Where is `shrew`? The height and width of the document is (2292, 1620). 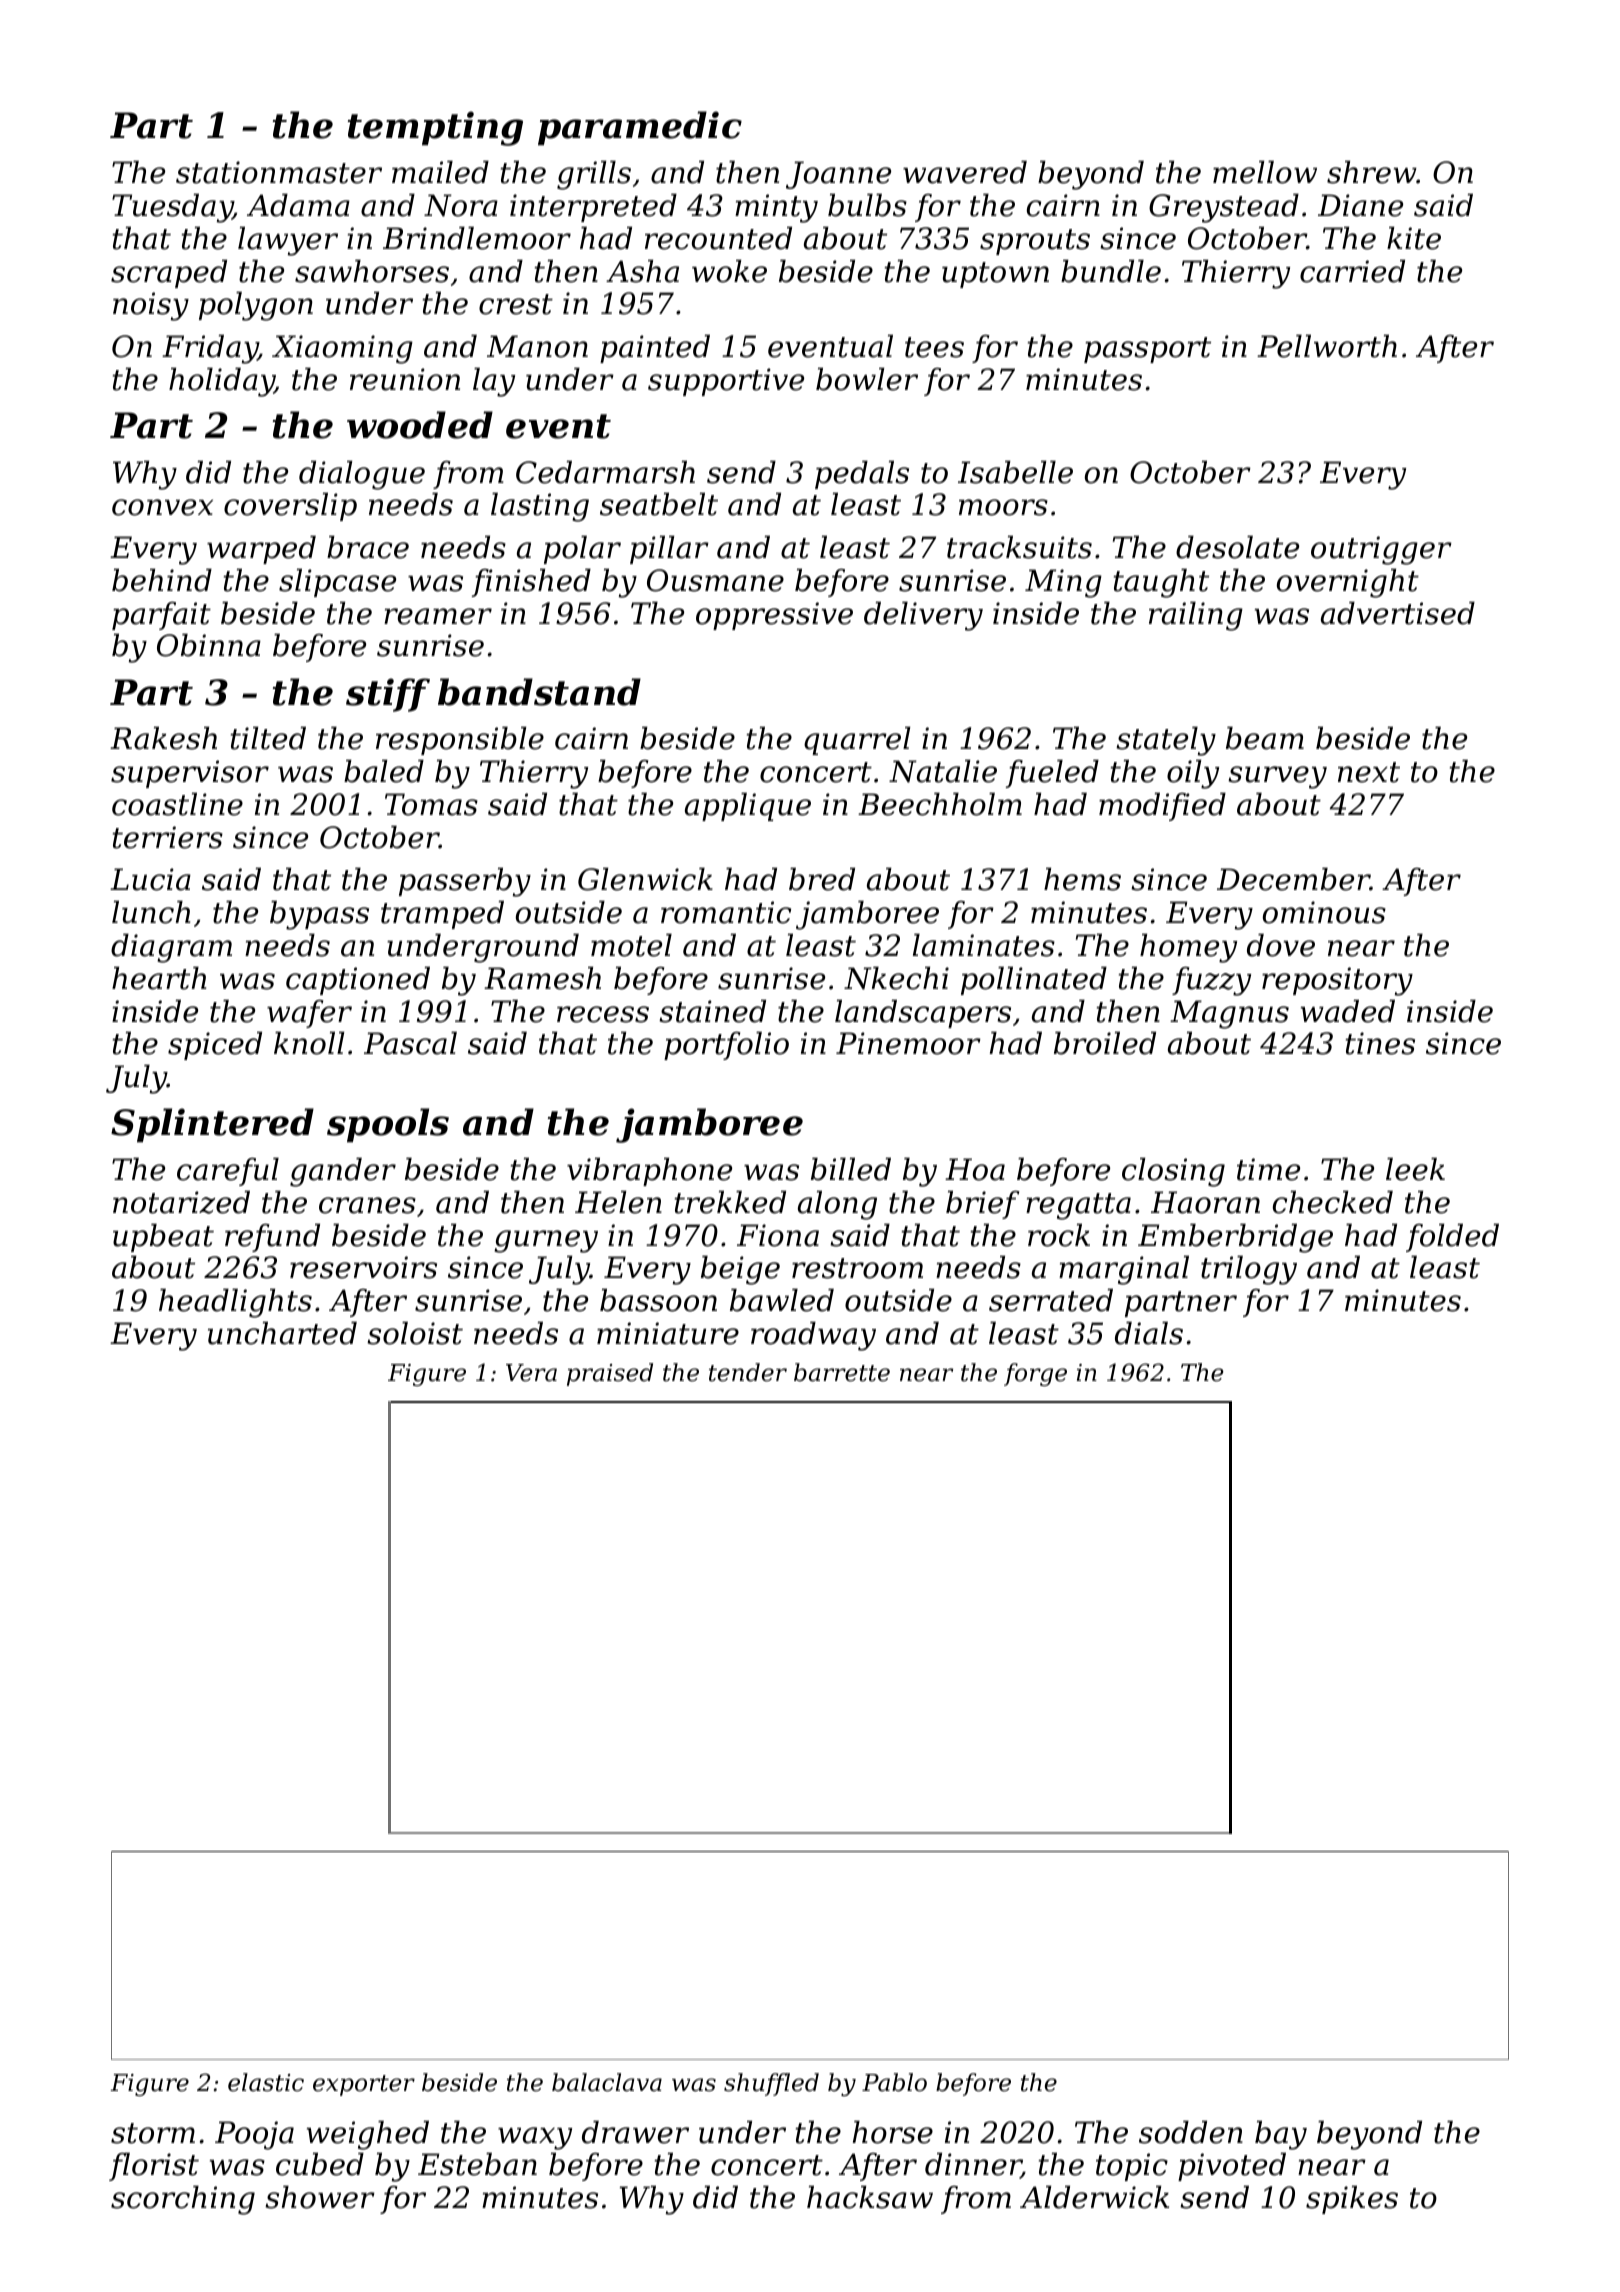
shrew is located at coordinates (1372, 172).
